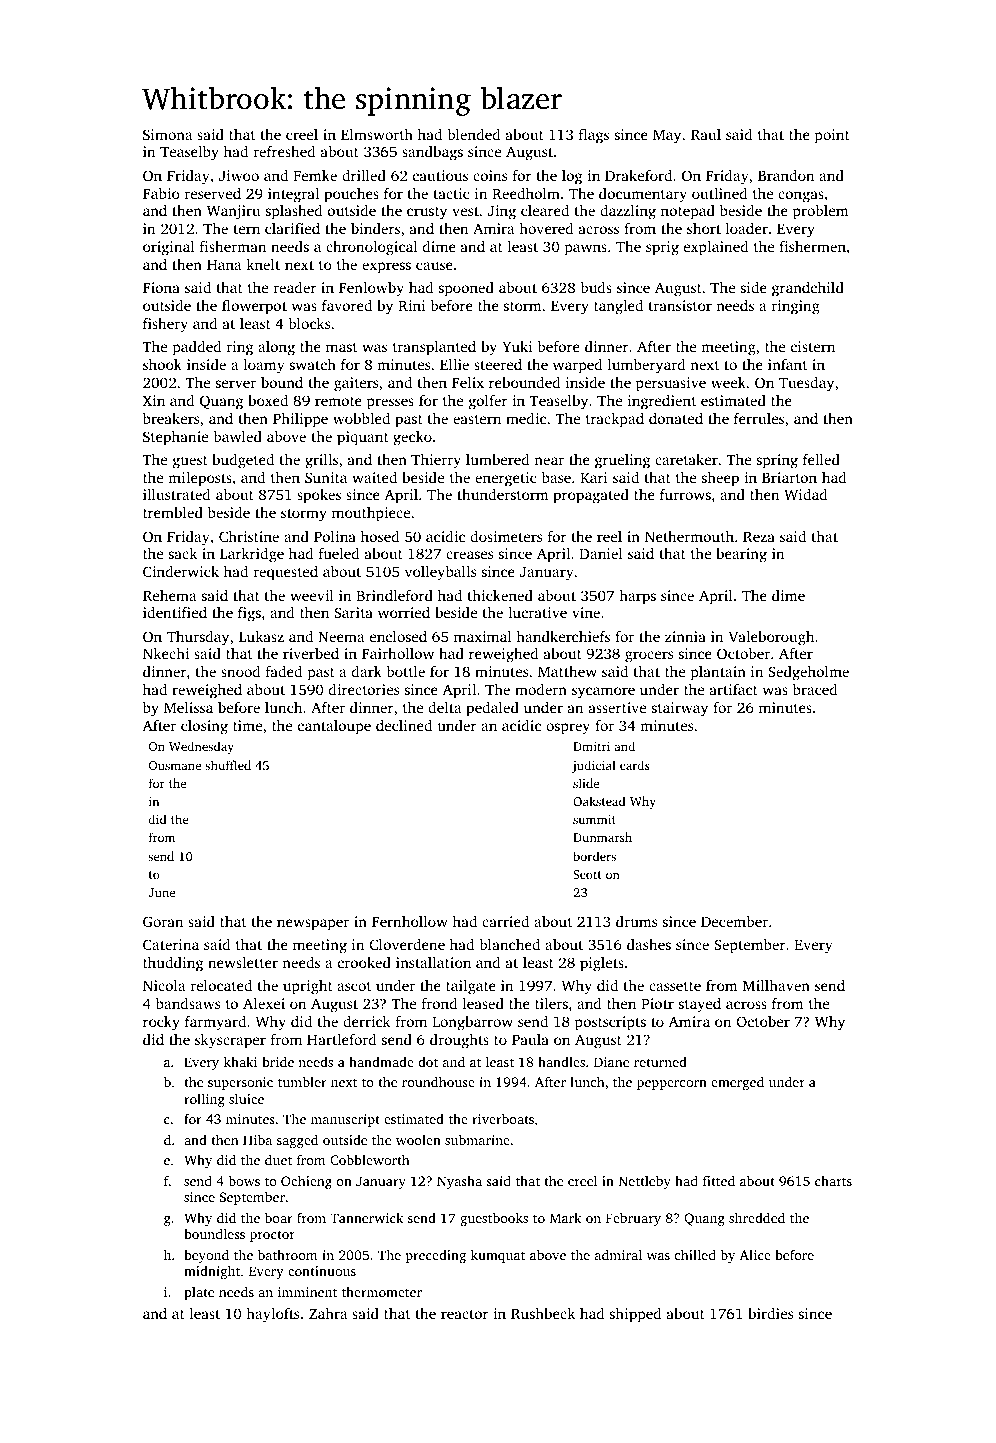 This screenshot has height=1443, width=996. What do you see at coordinates (162, 364) in the screenshot?
I see `shook` at bounding box center [162, 364].
